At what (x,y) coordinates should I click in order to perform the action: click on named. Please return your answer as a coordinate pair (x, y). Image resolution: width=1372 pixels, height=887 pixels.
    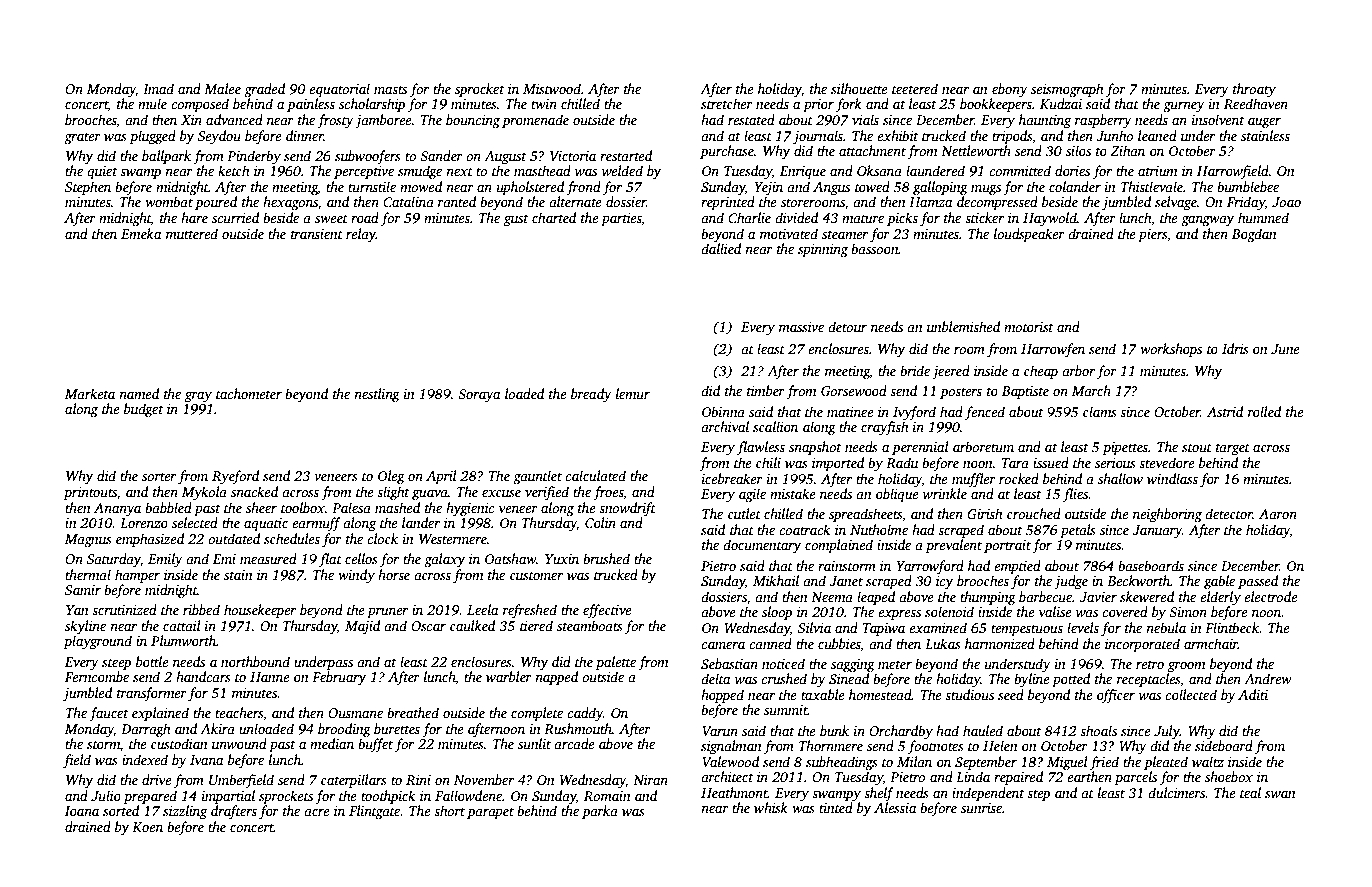
    Looking at the image, I should click on (139, 393).
